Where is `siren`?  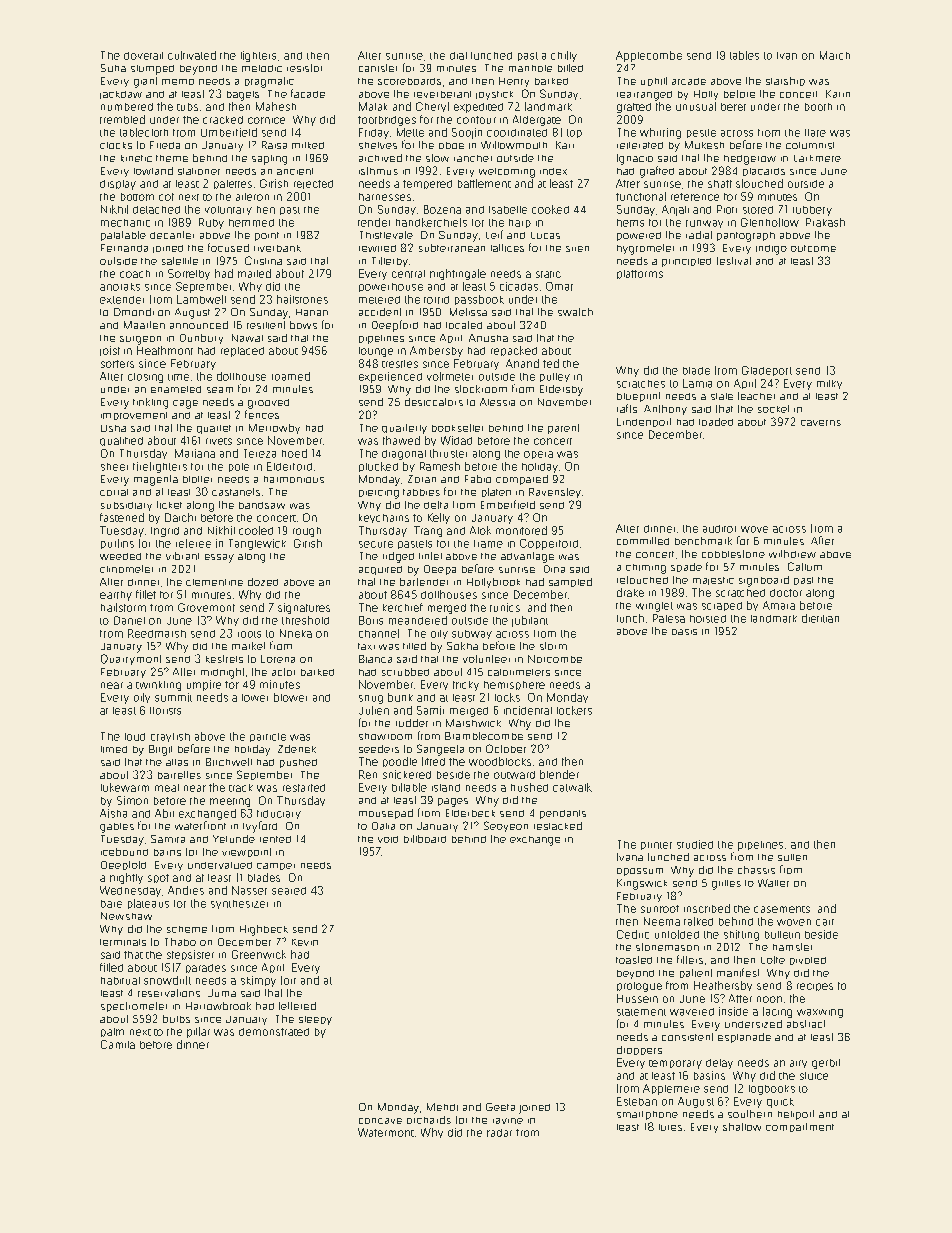
siren is located at coordinates (577, 249).
